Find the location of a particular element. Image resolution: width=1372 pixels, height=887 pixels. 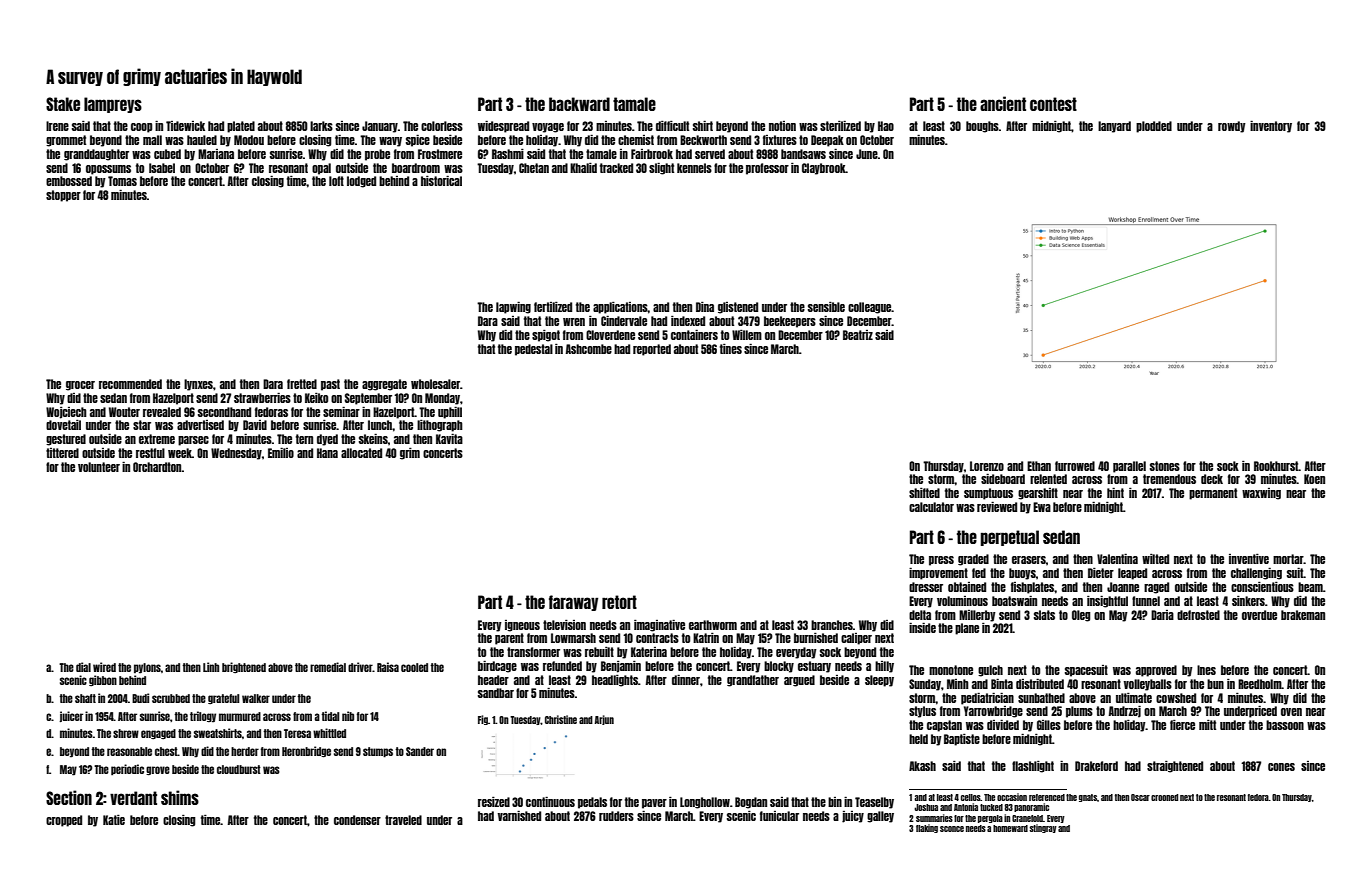

Katie is located at coordinates (114, 819).
